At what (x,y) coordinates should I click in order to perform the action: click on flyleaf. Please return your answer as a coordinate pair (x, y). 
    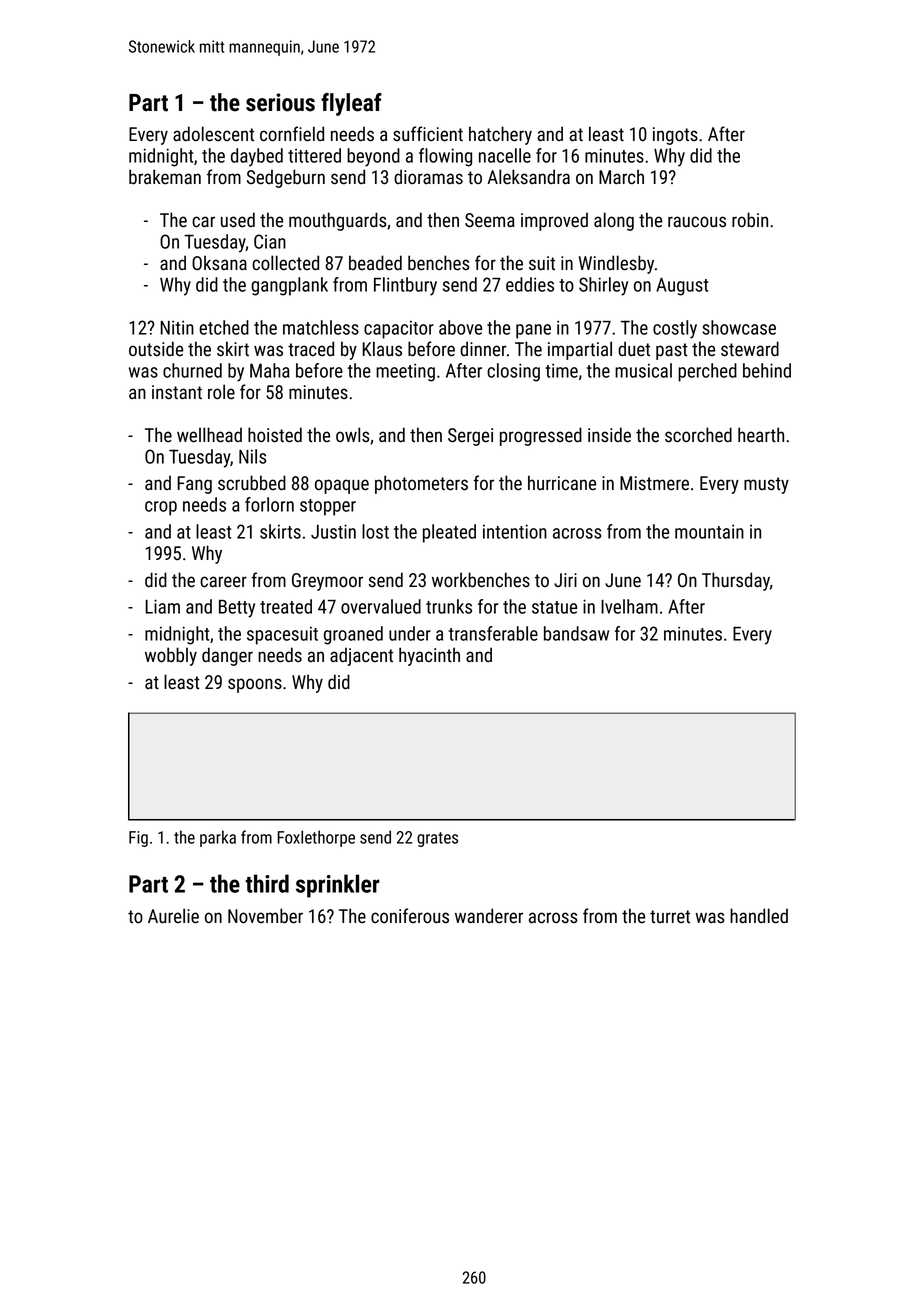
    Looking at the image, I should click on (351, 104).
